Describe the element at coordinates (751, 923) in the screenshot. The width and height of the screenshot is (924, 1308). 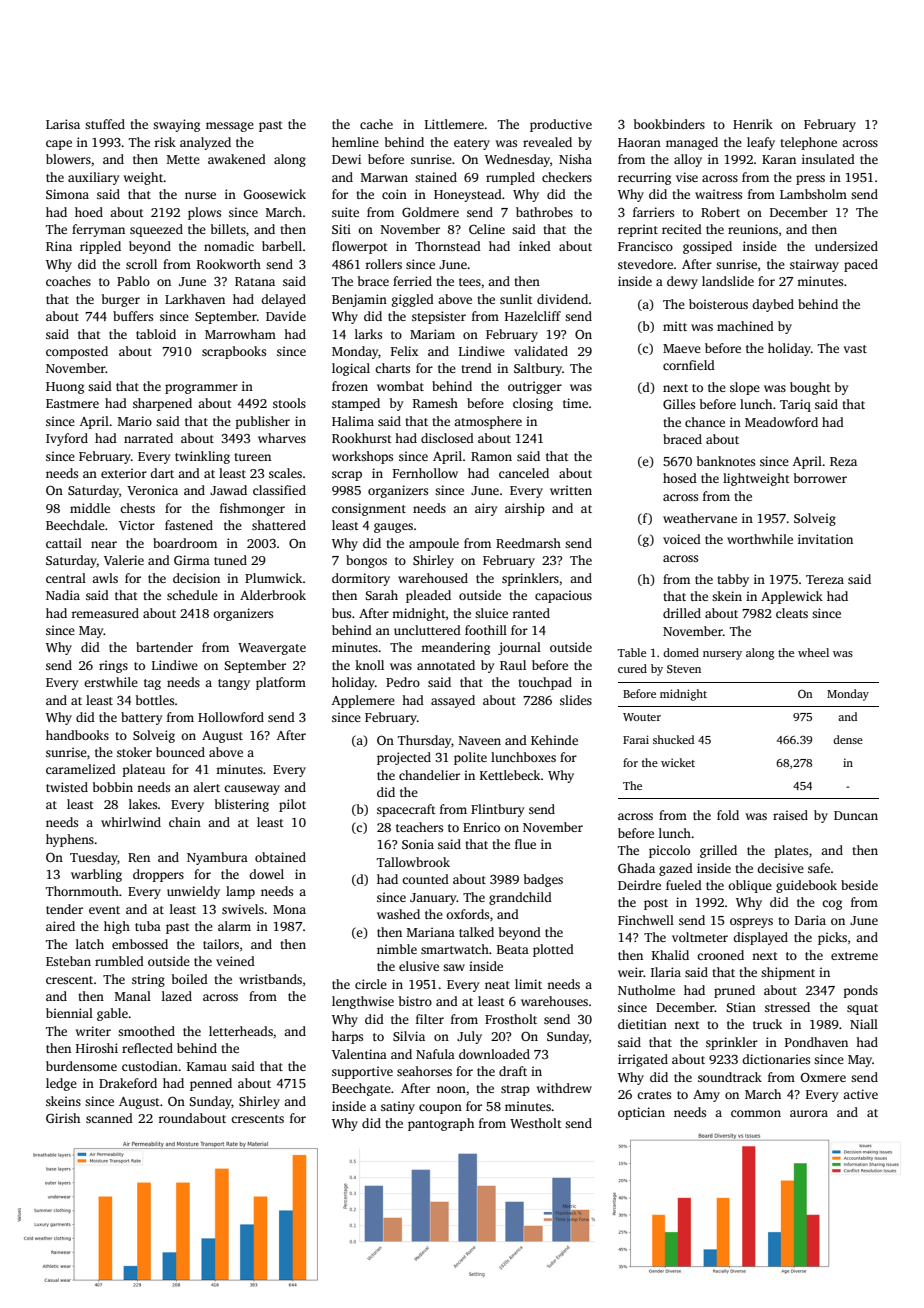
I see `ospreys` at that location.
